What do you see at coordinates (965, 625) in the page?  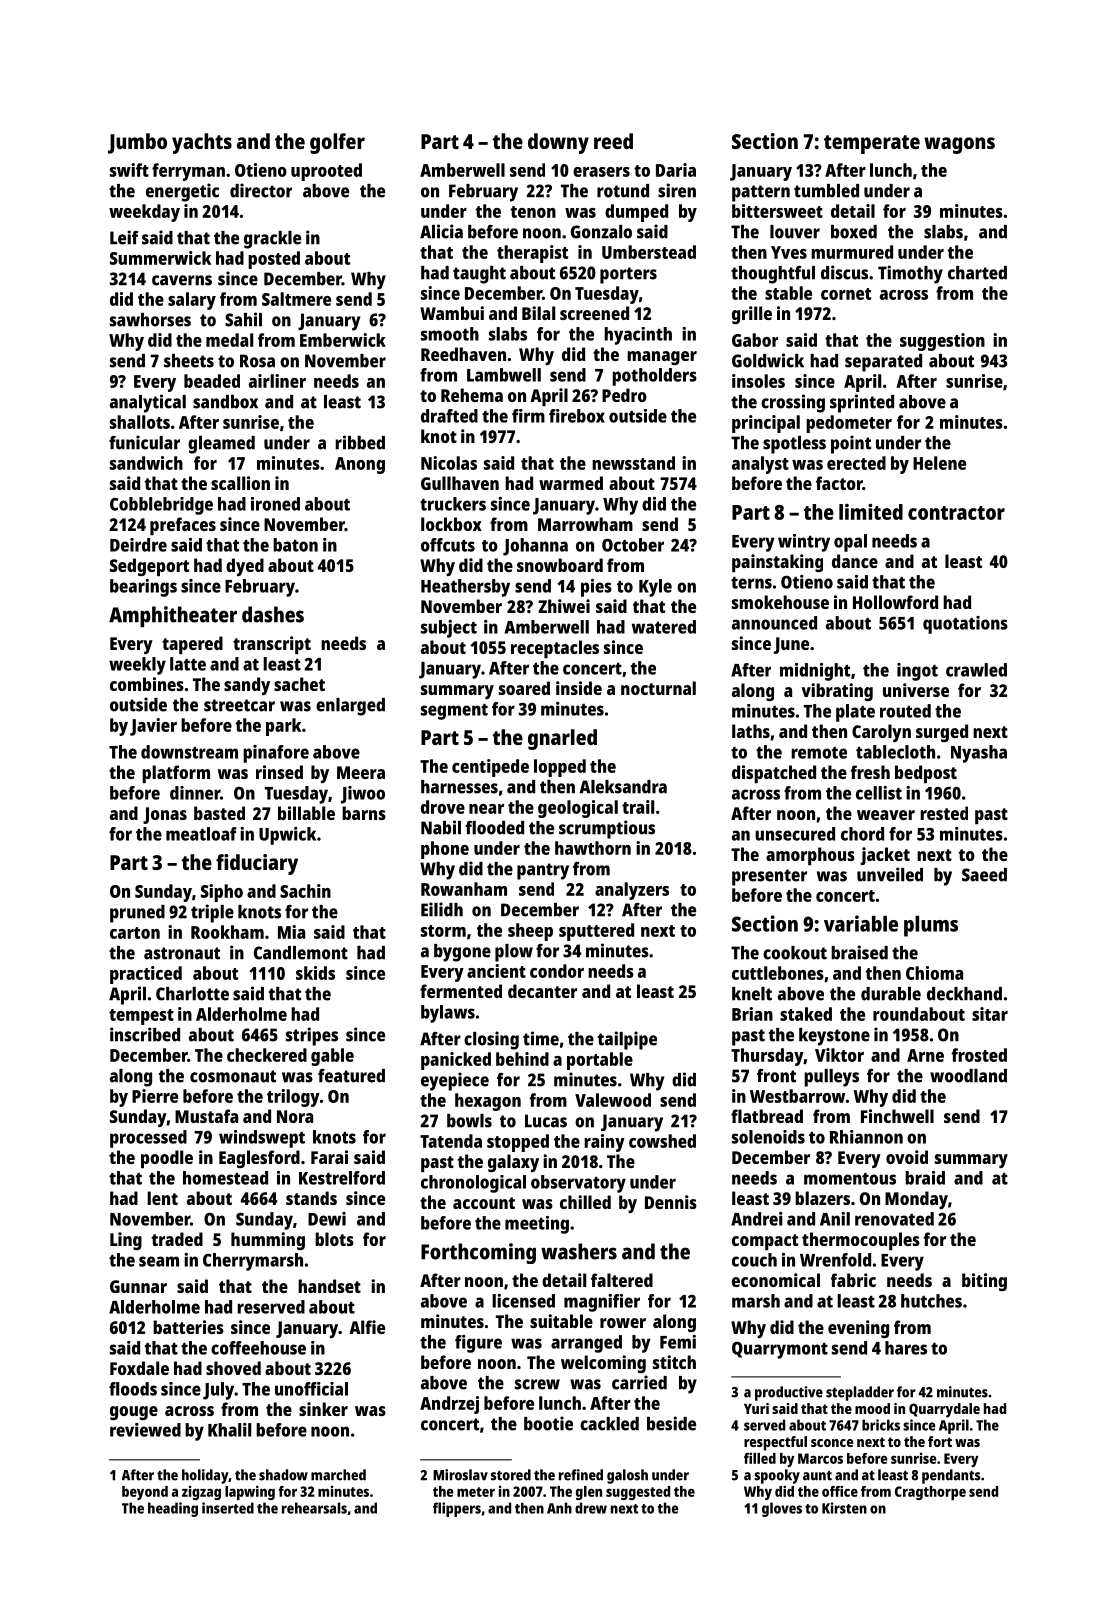 I see `quotations` at bounding box center [965, 625].
